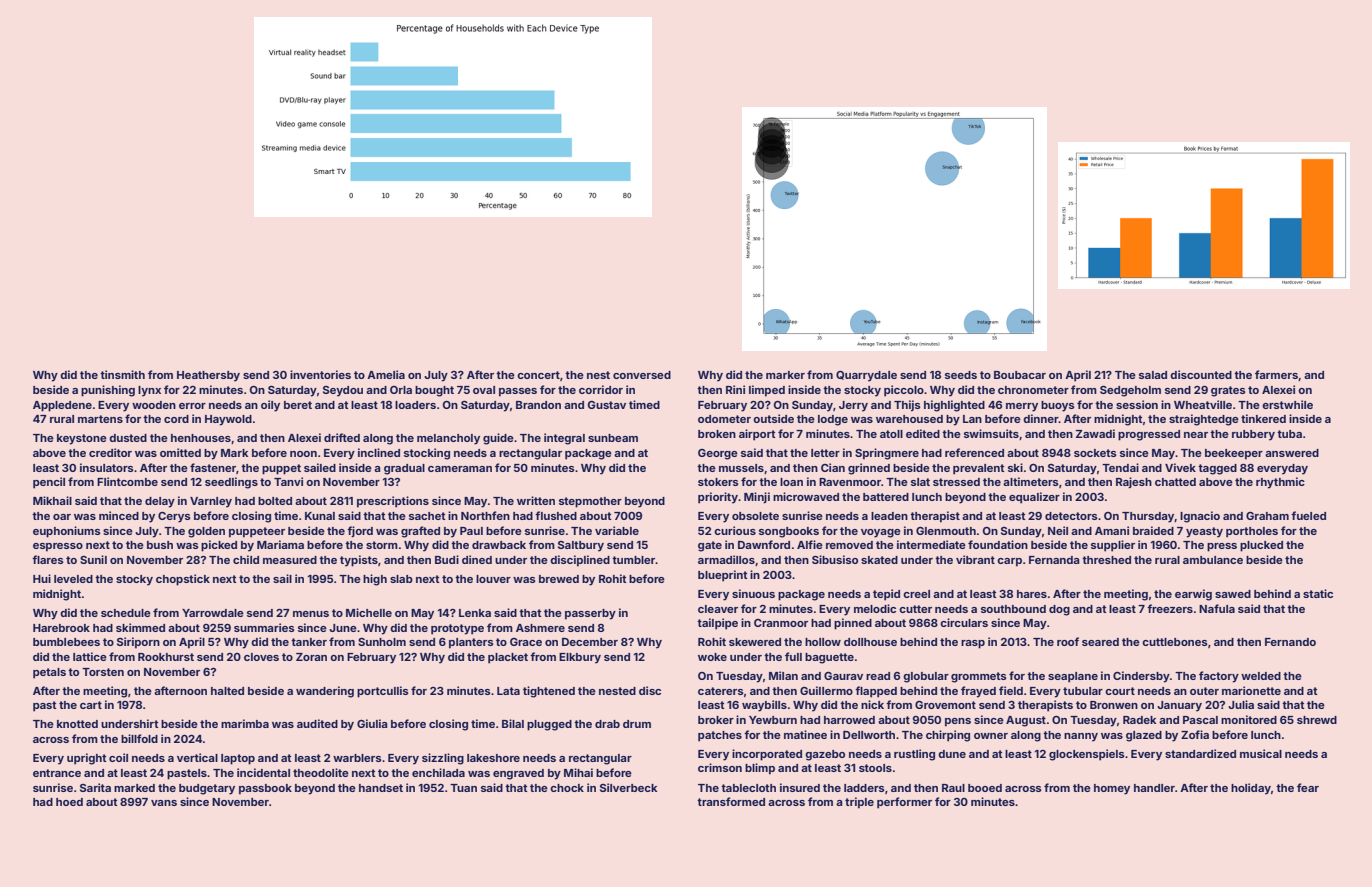  What do you see at coordinates (1200, 517) in the screenshot?
I see `Ignacio` at bounding box center [1200, 517].
